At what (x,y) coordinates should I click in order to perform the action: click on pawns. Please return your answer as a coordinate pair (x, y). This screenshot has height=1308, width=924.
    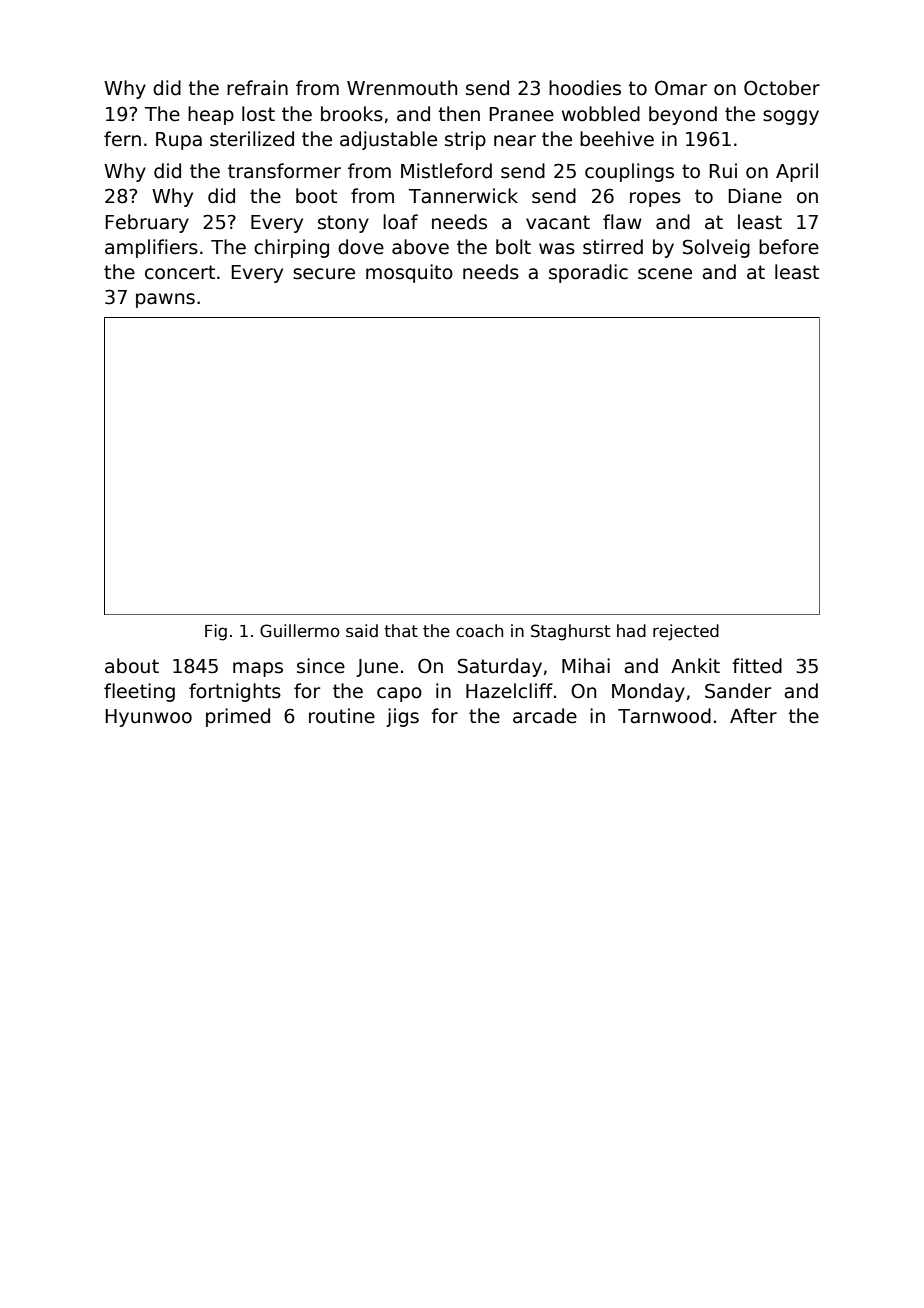
    Looking at the image, I should click on (165, 300).
